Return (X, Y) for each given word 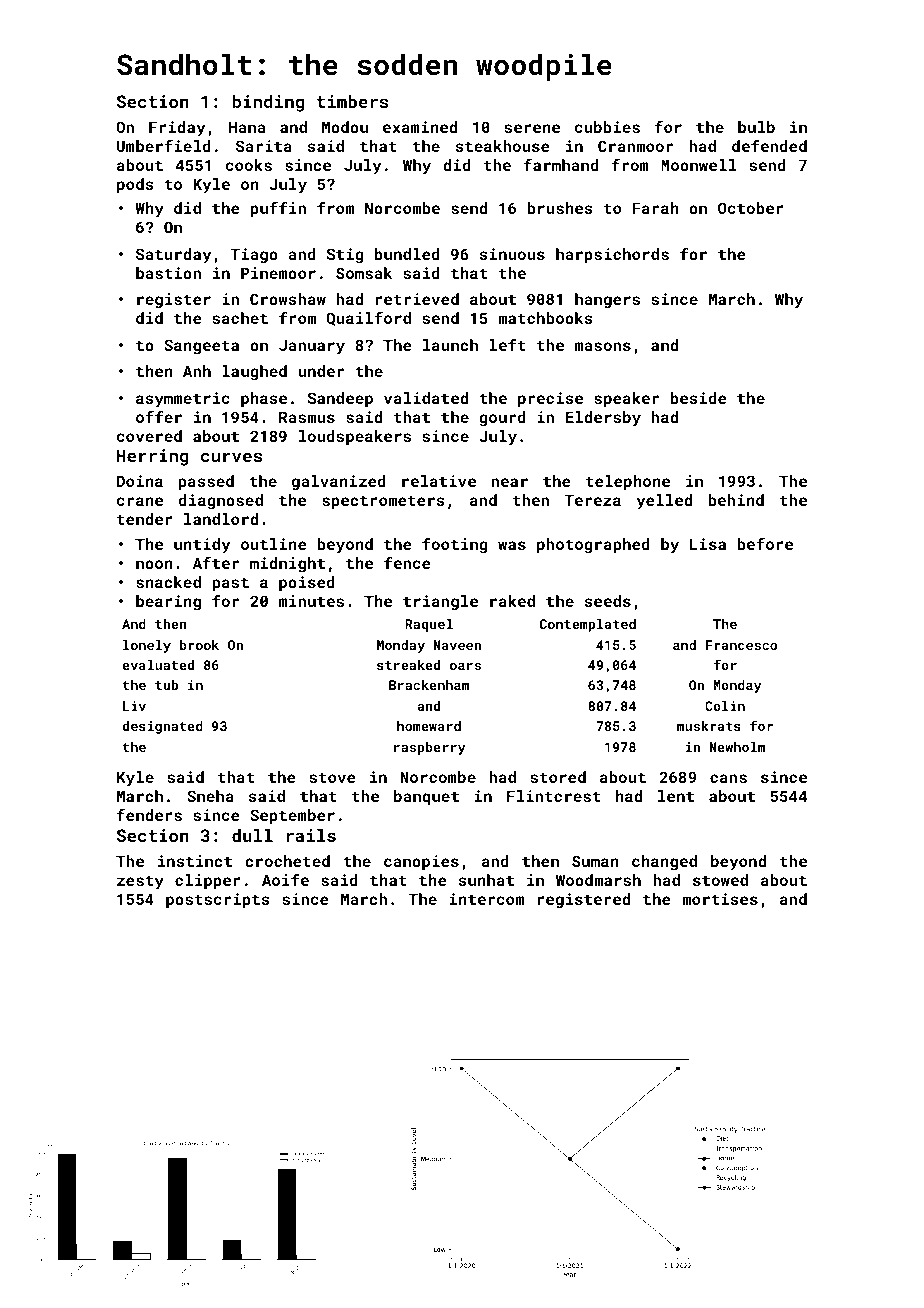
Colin (725, 706)
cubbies (607, 127)
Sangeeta (201, 347)
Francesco (741, 645)
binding (268, 103)
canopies (421, 862)
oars (465, 666)
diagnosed (221, 502)
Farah (655, 208)
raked (512, 601)
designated (163, 727)
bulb (756, 127)
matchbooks (545, 318)
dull (252, 835)
